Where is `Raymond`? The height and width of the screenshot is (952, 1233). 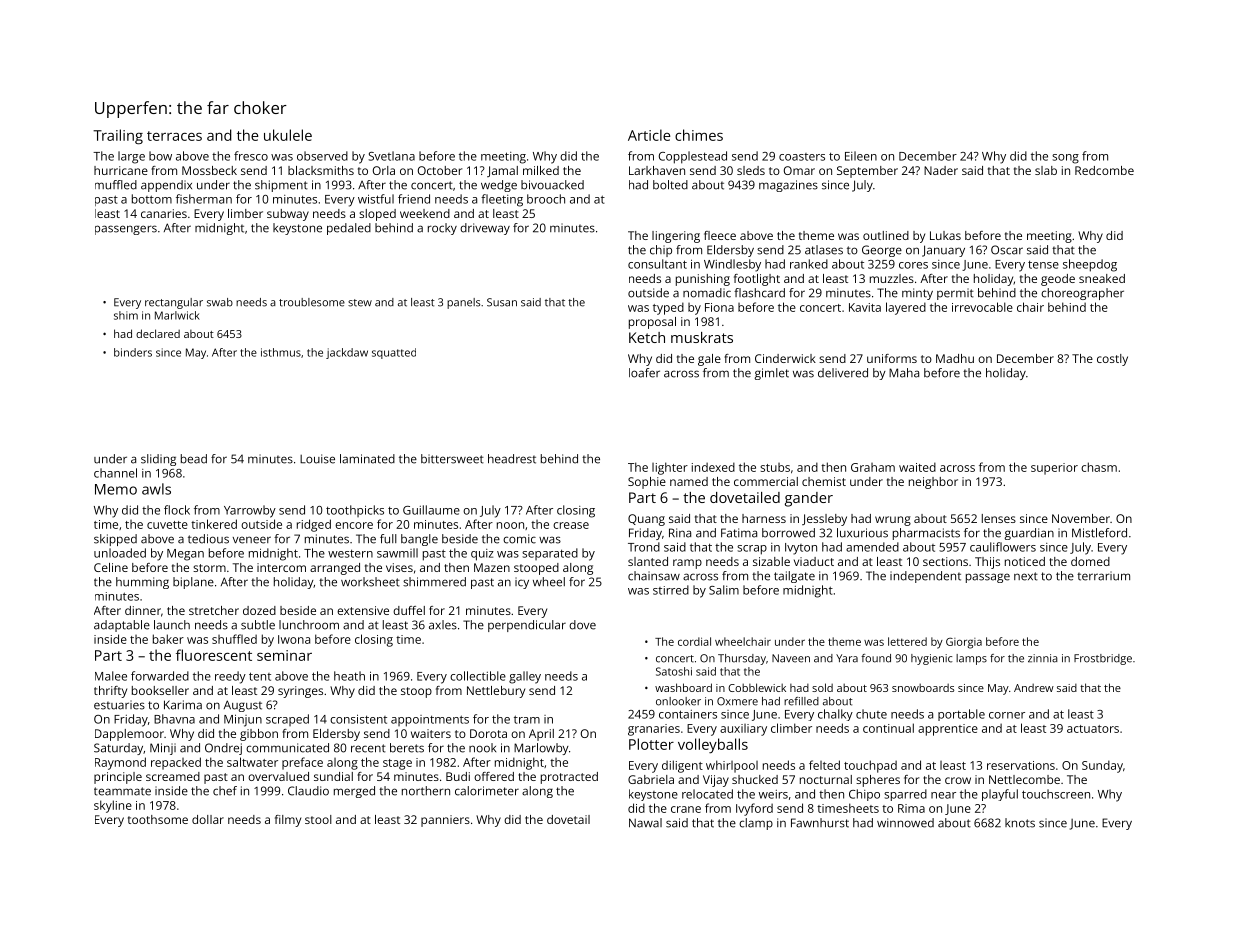
Raymond is located at coordinates (120, 763).
